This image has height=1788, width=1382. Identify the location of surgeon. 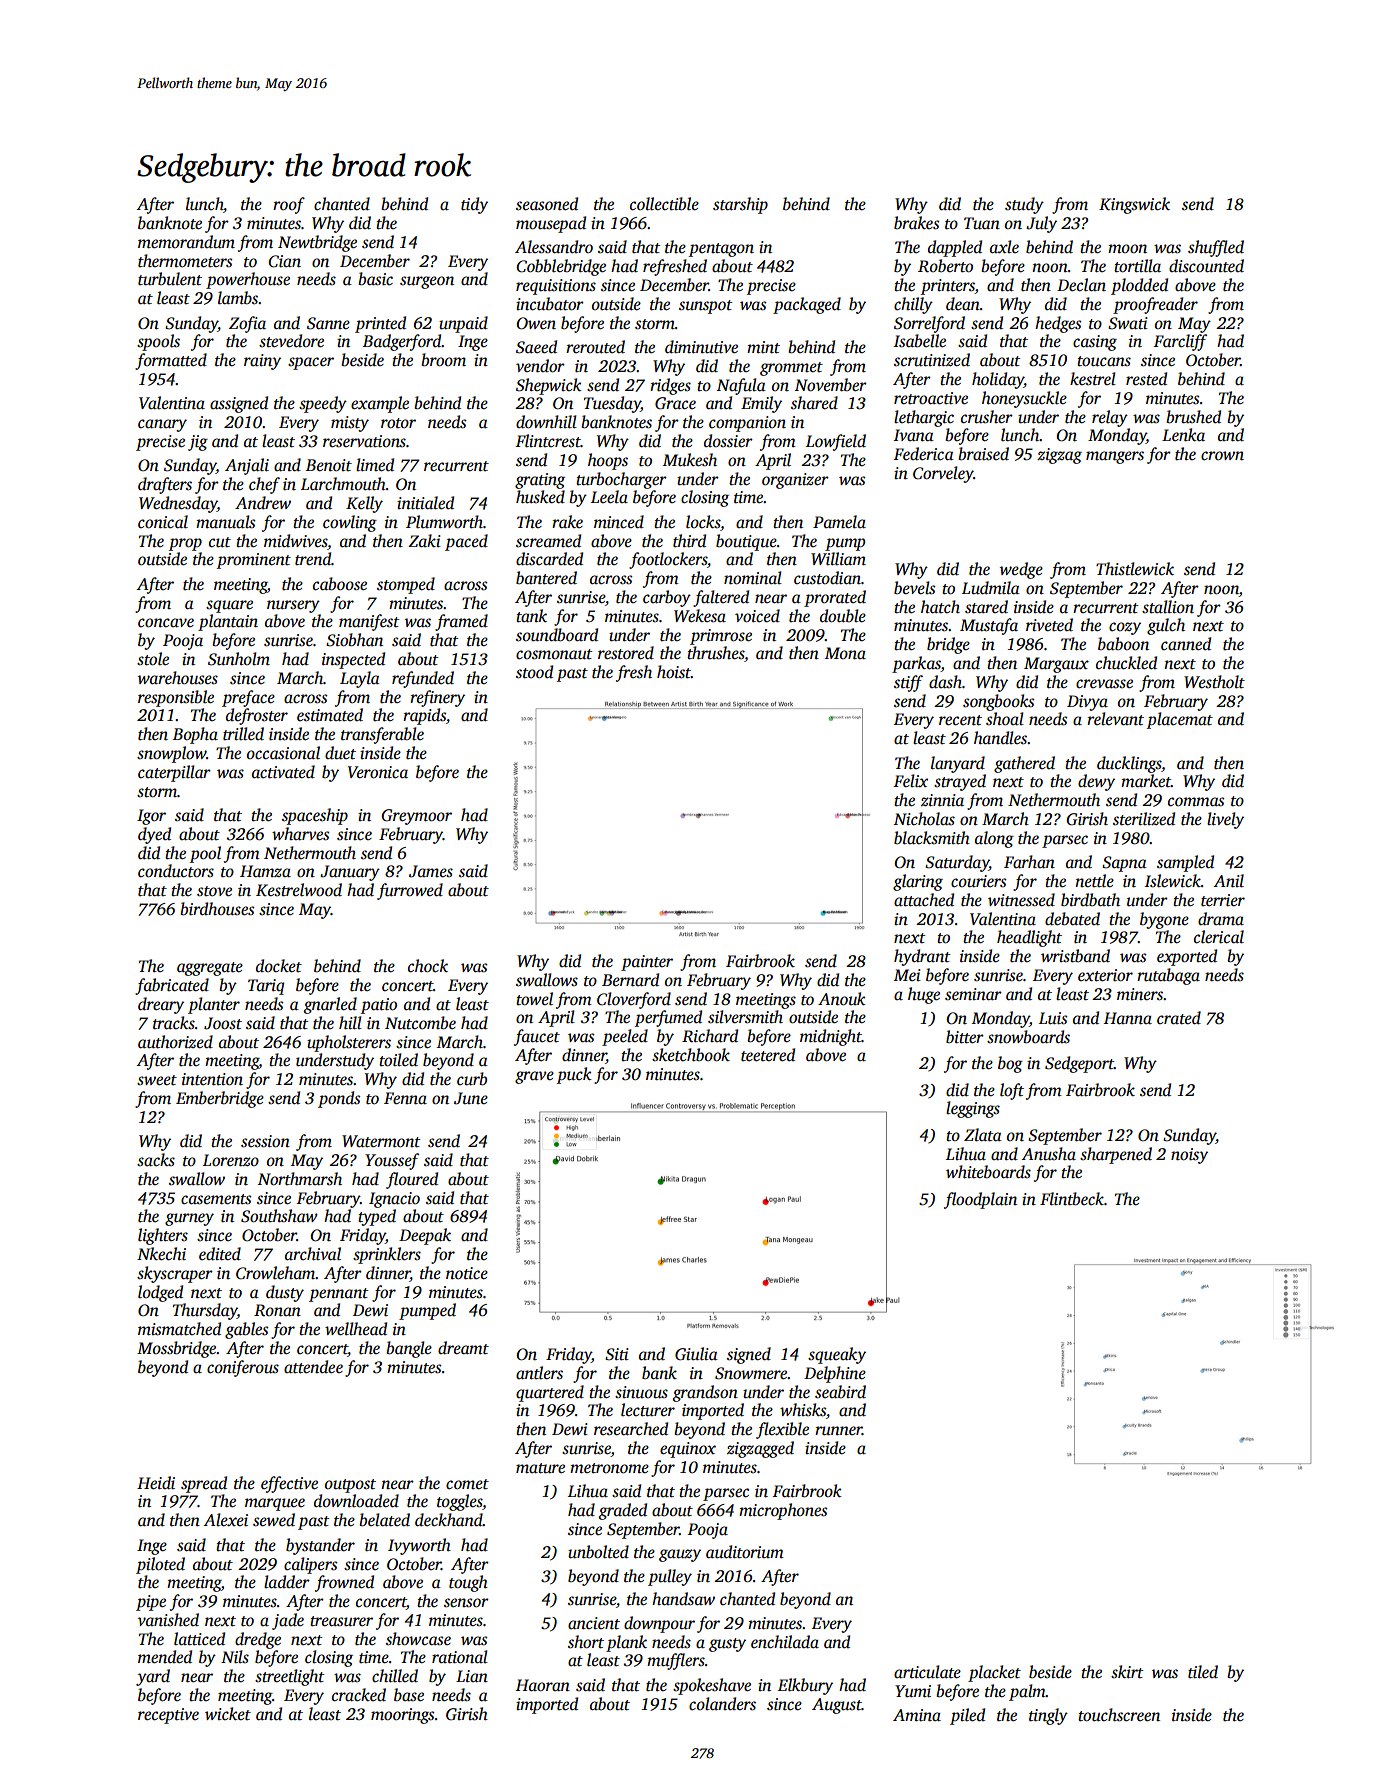
(427, 282).
